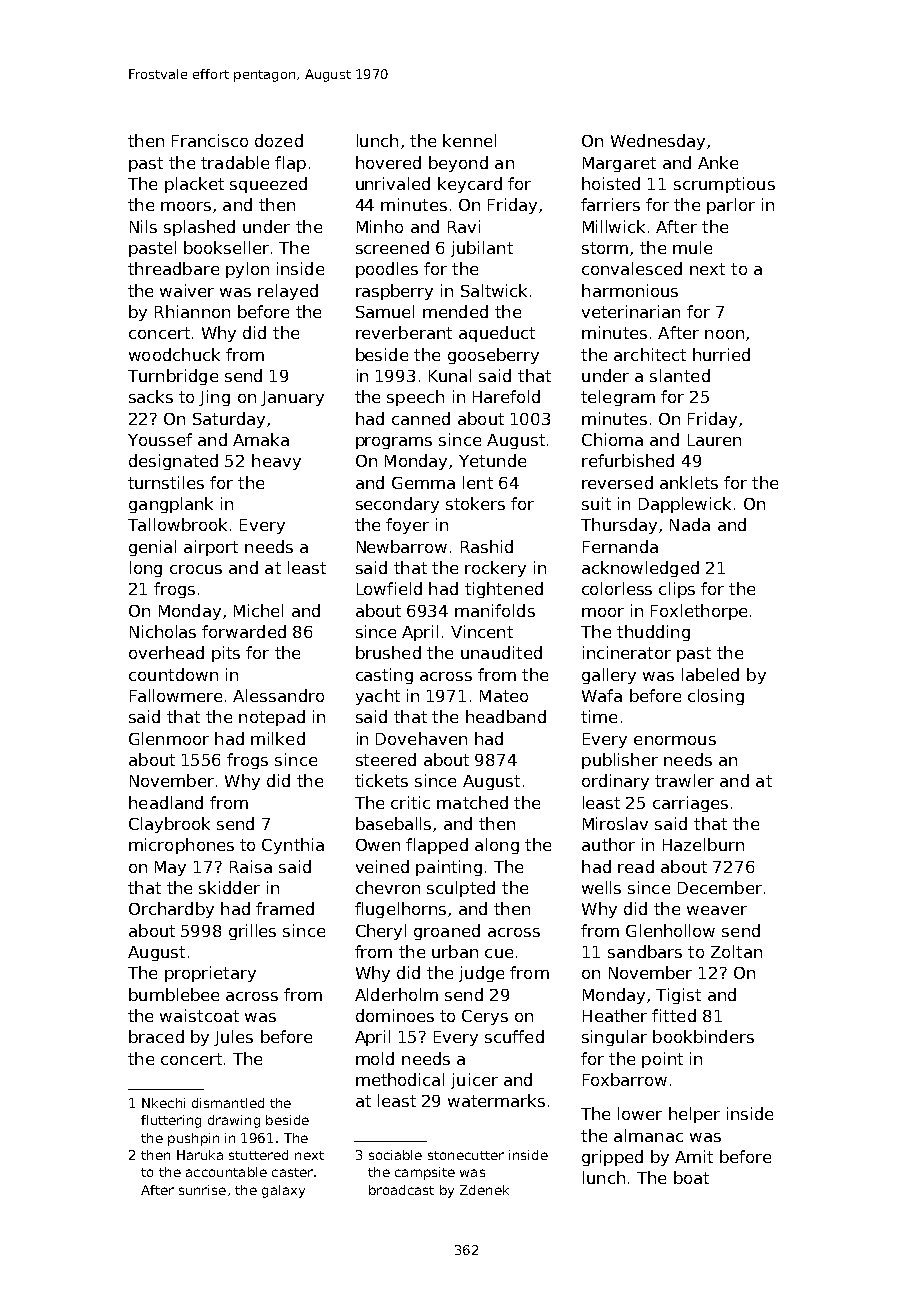  Describe the element at coordinates (202, 1190) in the screenshot. I see `sunrise` at that location.
